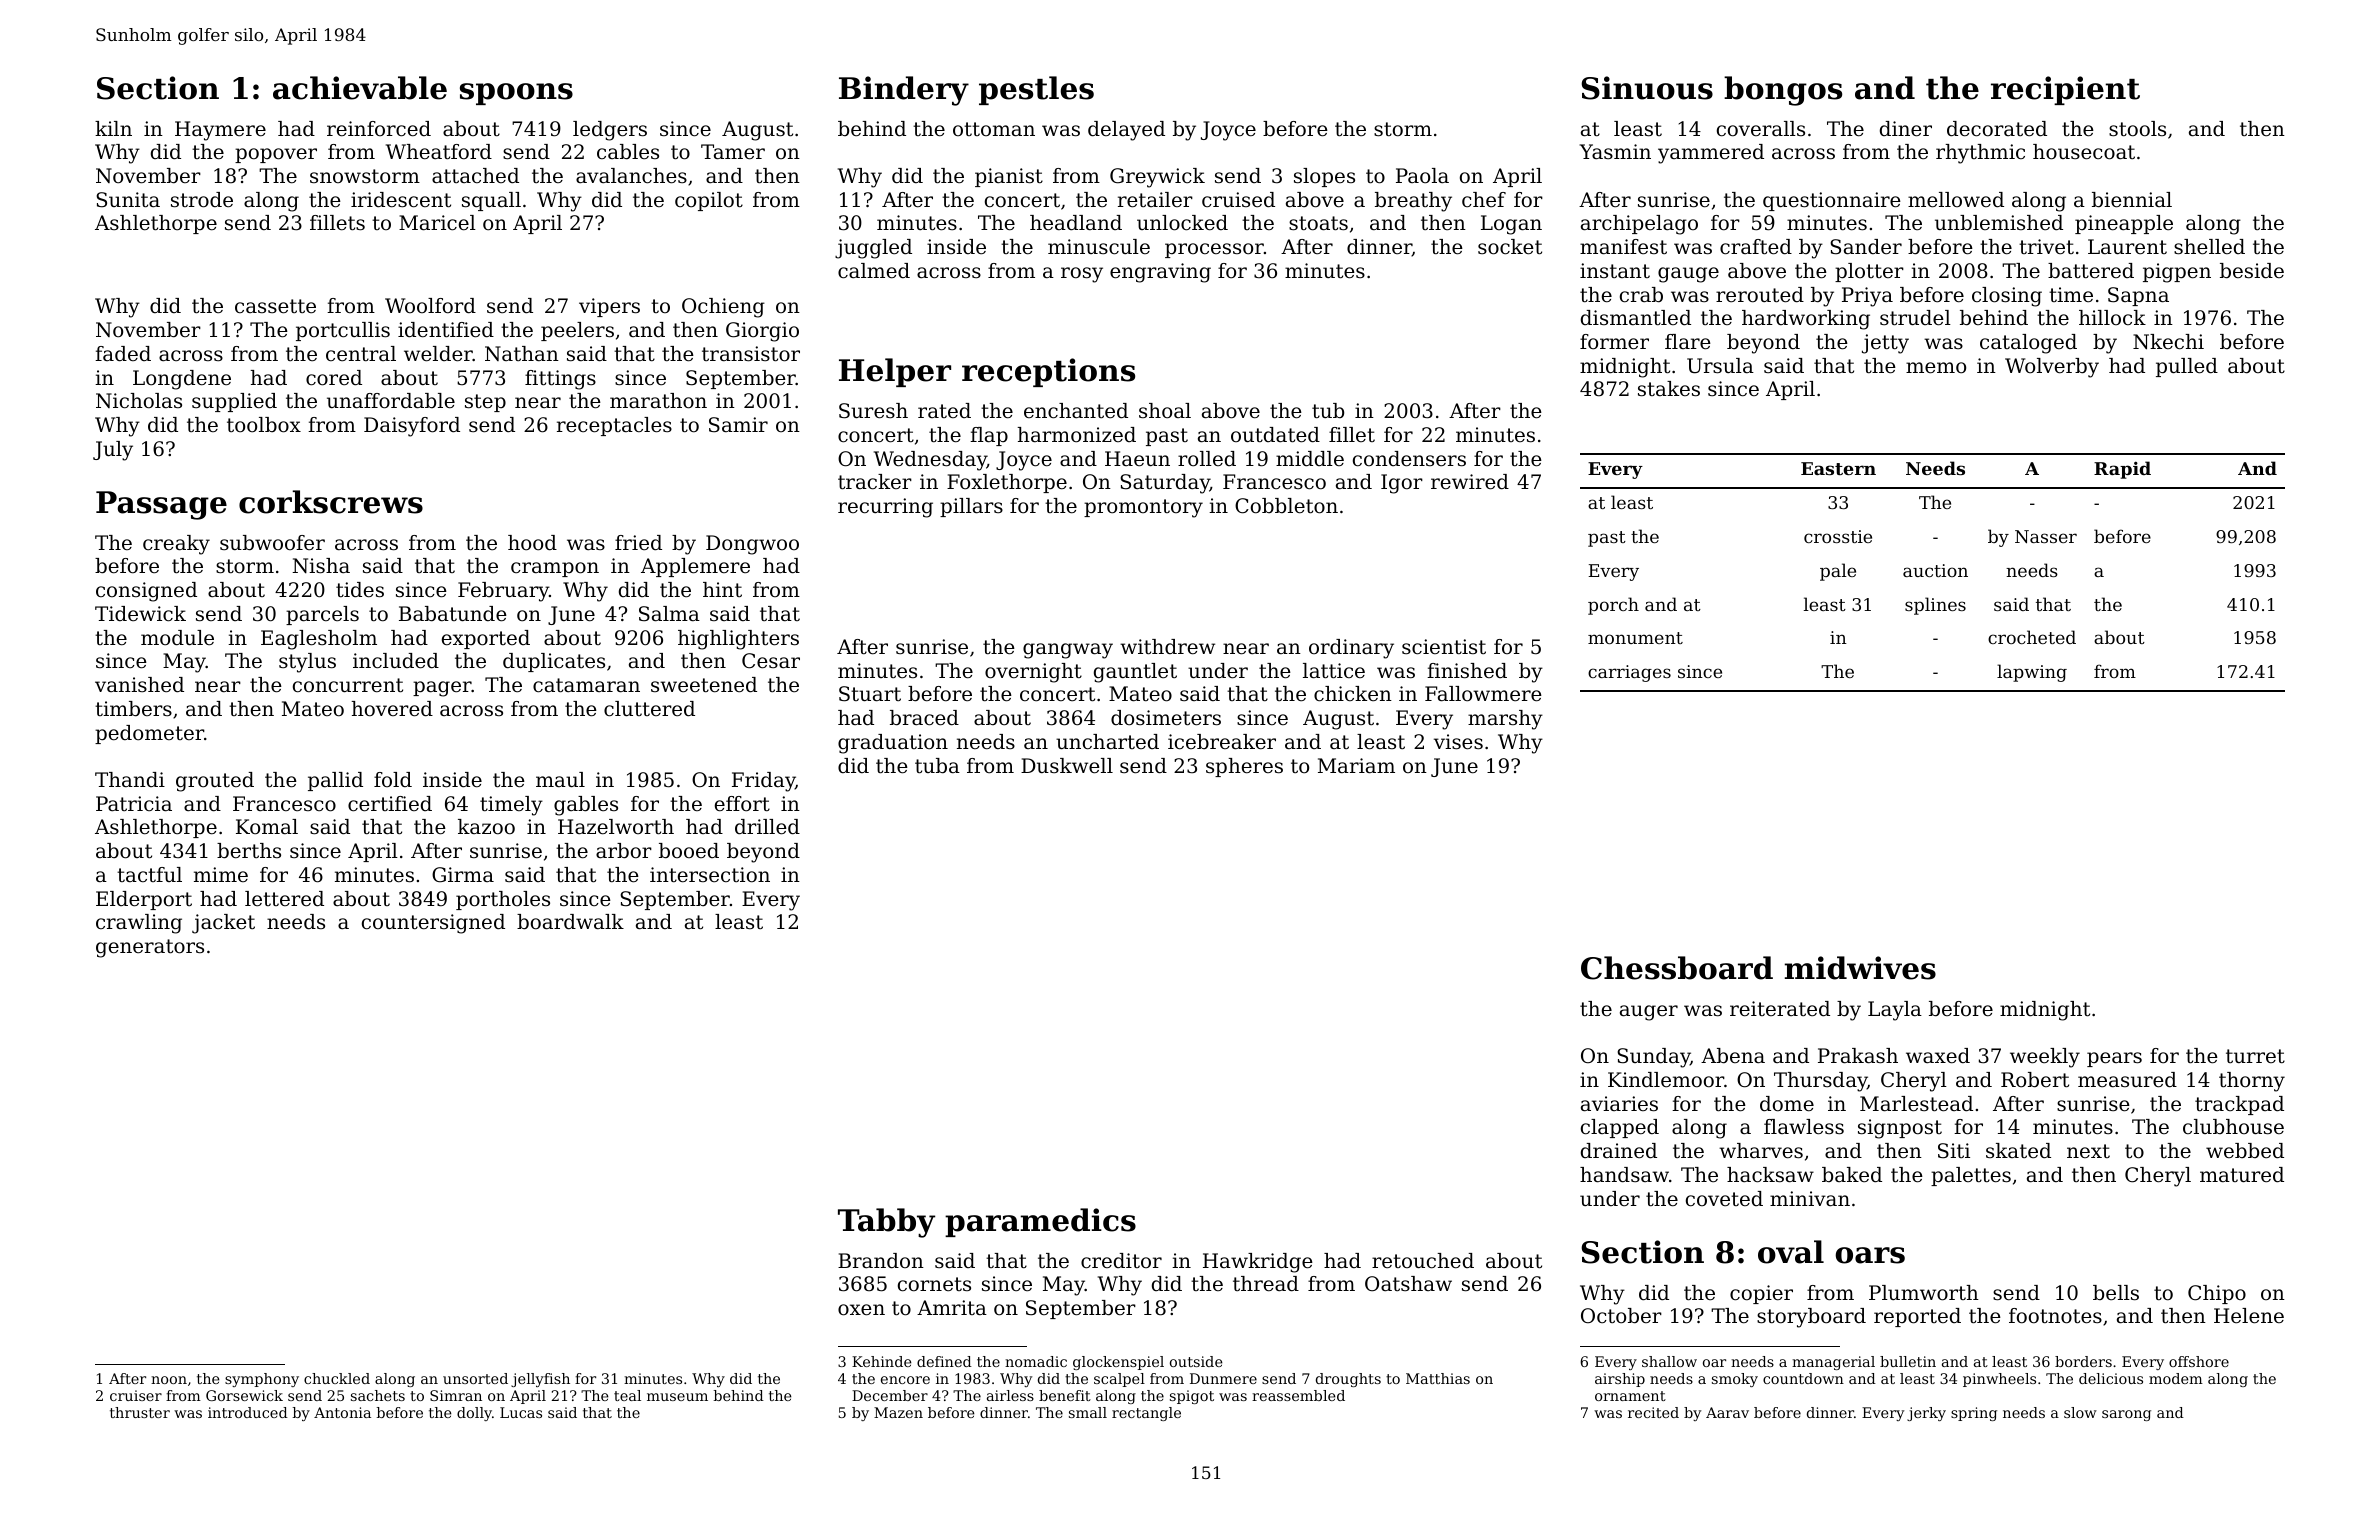 This screenshot has height=1540, width=2380. What do you see at coordinates (1647, 88) in the screenshot?
I see `Sinuous` at bounding box center [1647, 88].
